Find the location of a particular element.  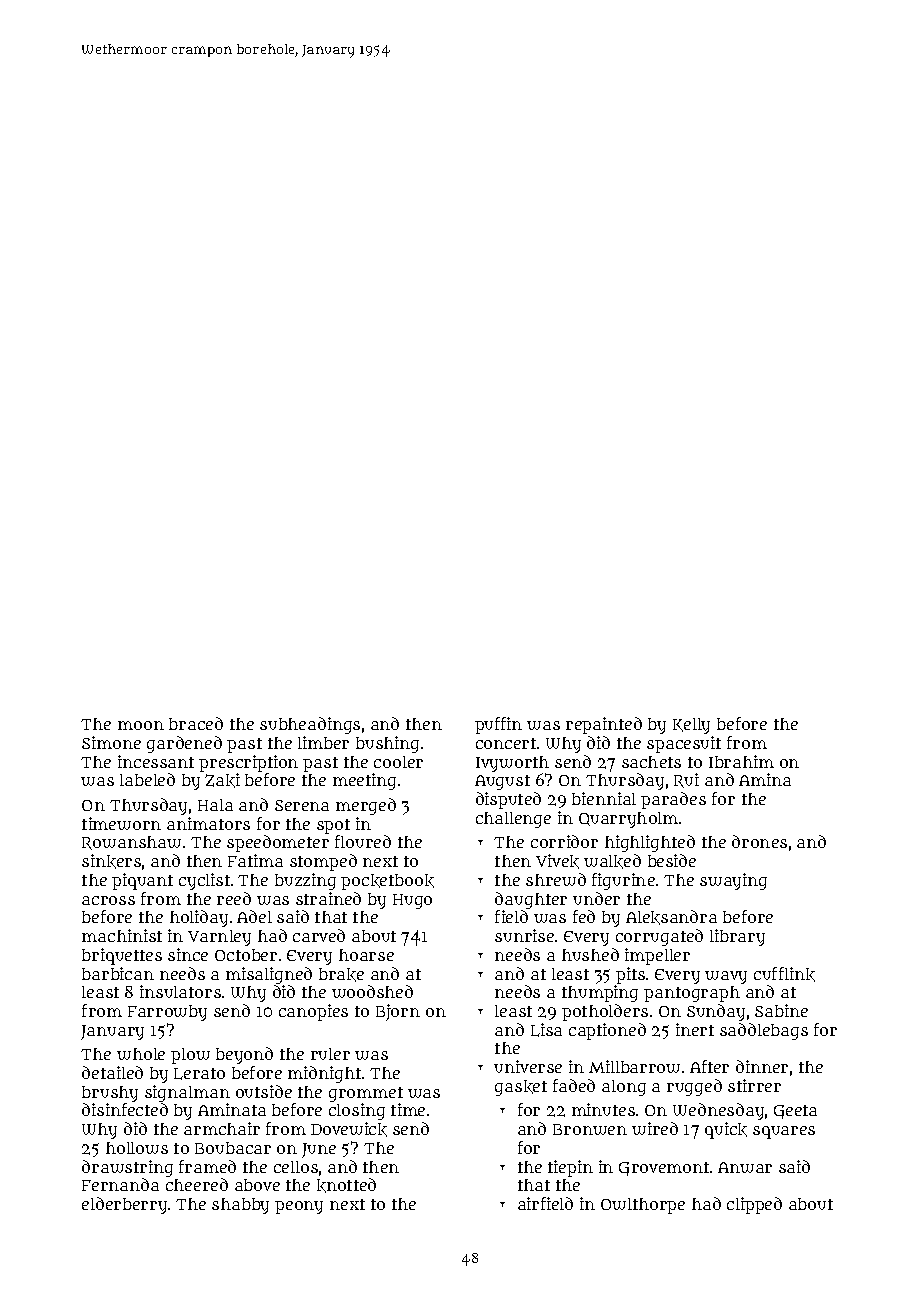

moon is located at coordinates (141, 725).
